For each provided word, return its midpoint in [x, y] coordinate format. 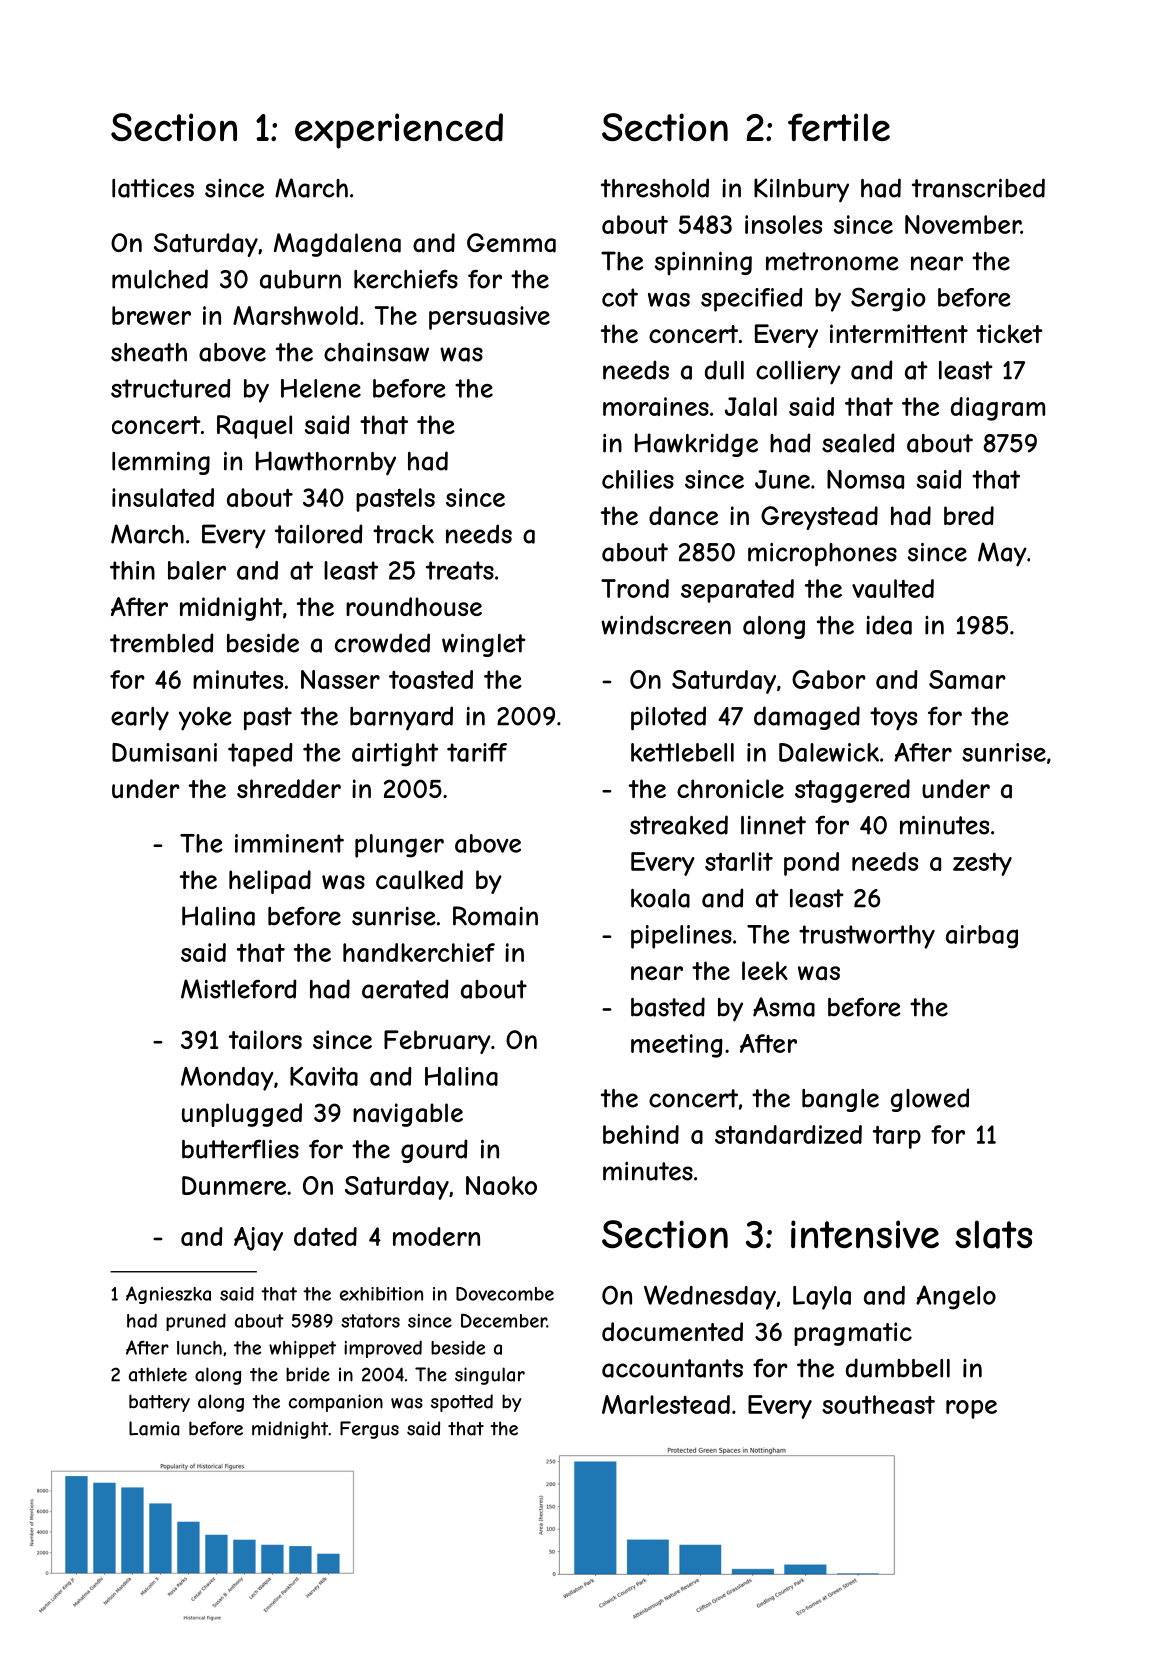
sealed [858, 443]
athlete [158, 1374]
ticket [1010, 333]
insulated [163, 497]
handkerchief [419, 952]
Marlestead [666, 1404]
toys [893, 719]
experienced [399, 131]
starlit [739, 861]
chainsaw [376, 352]
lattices [153, 188]
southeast [878, 1404]
